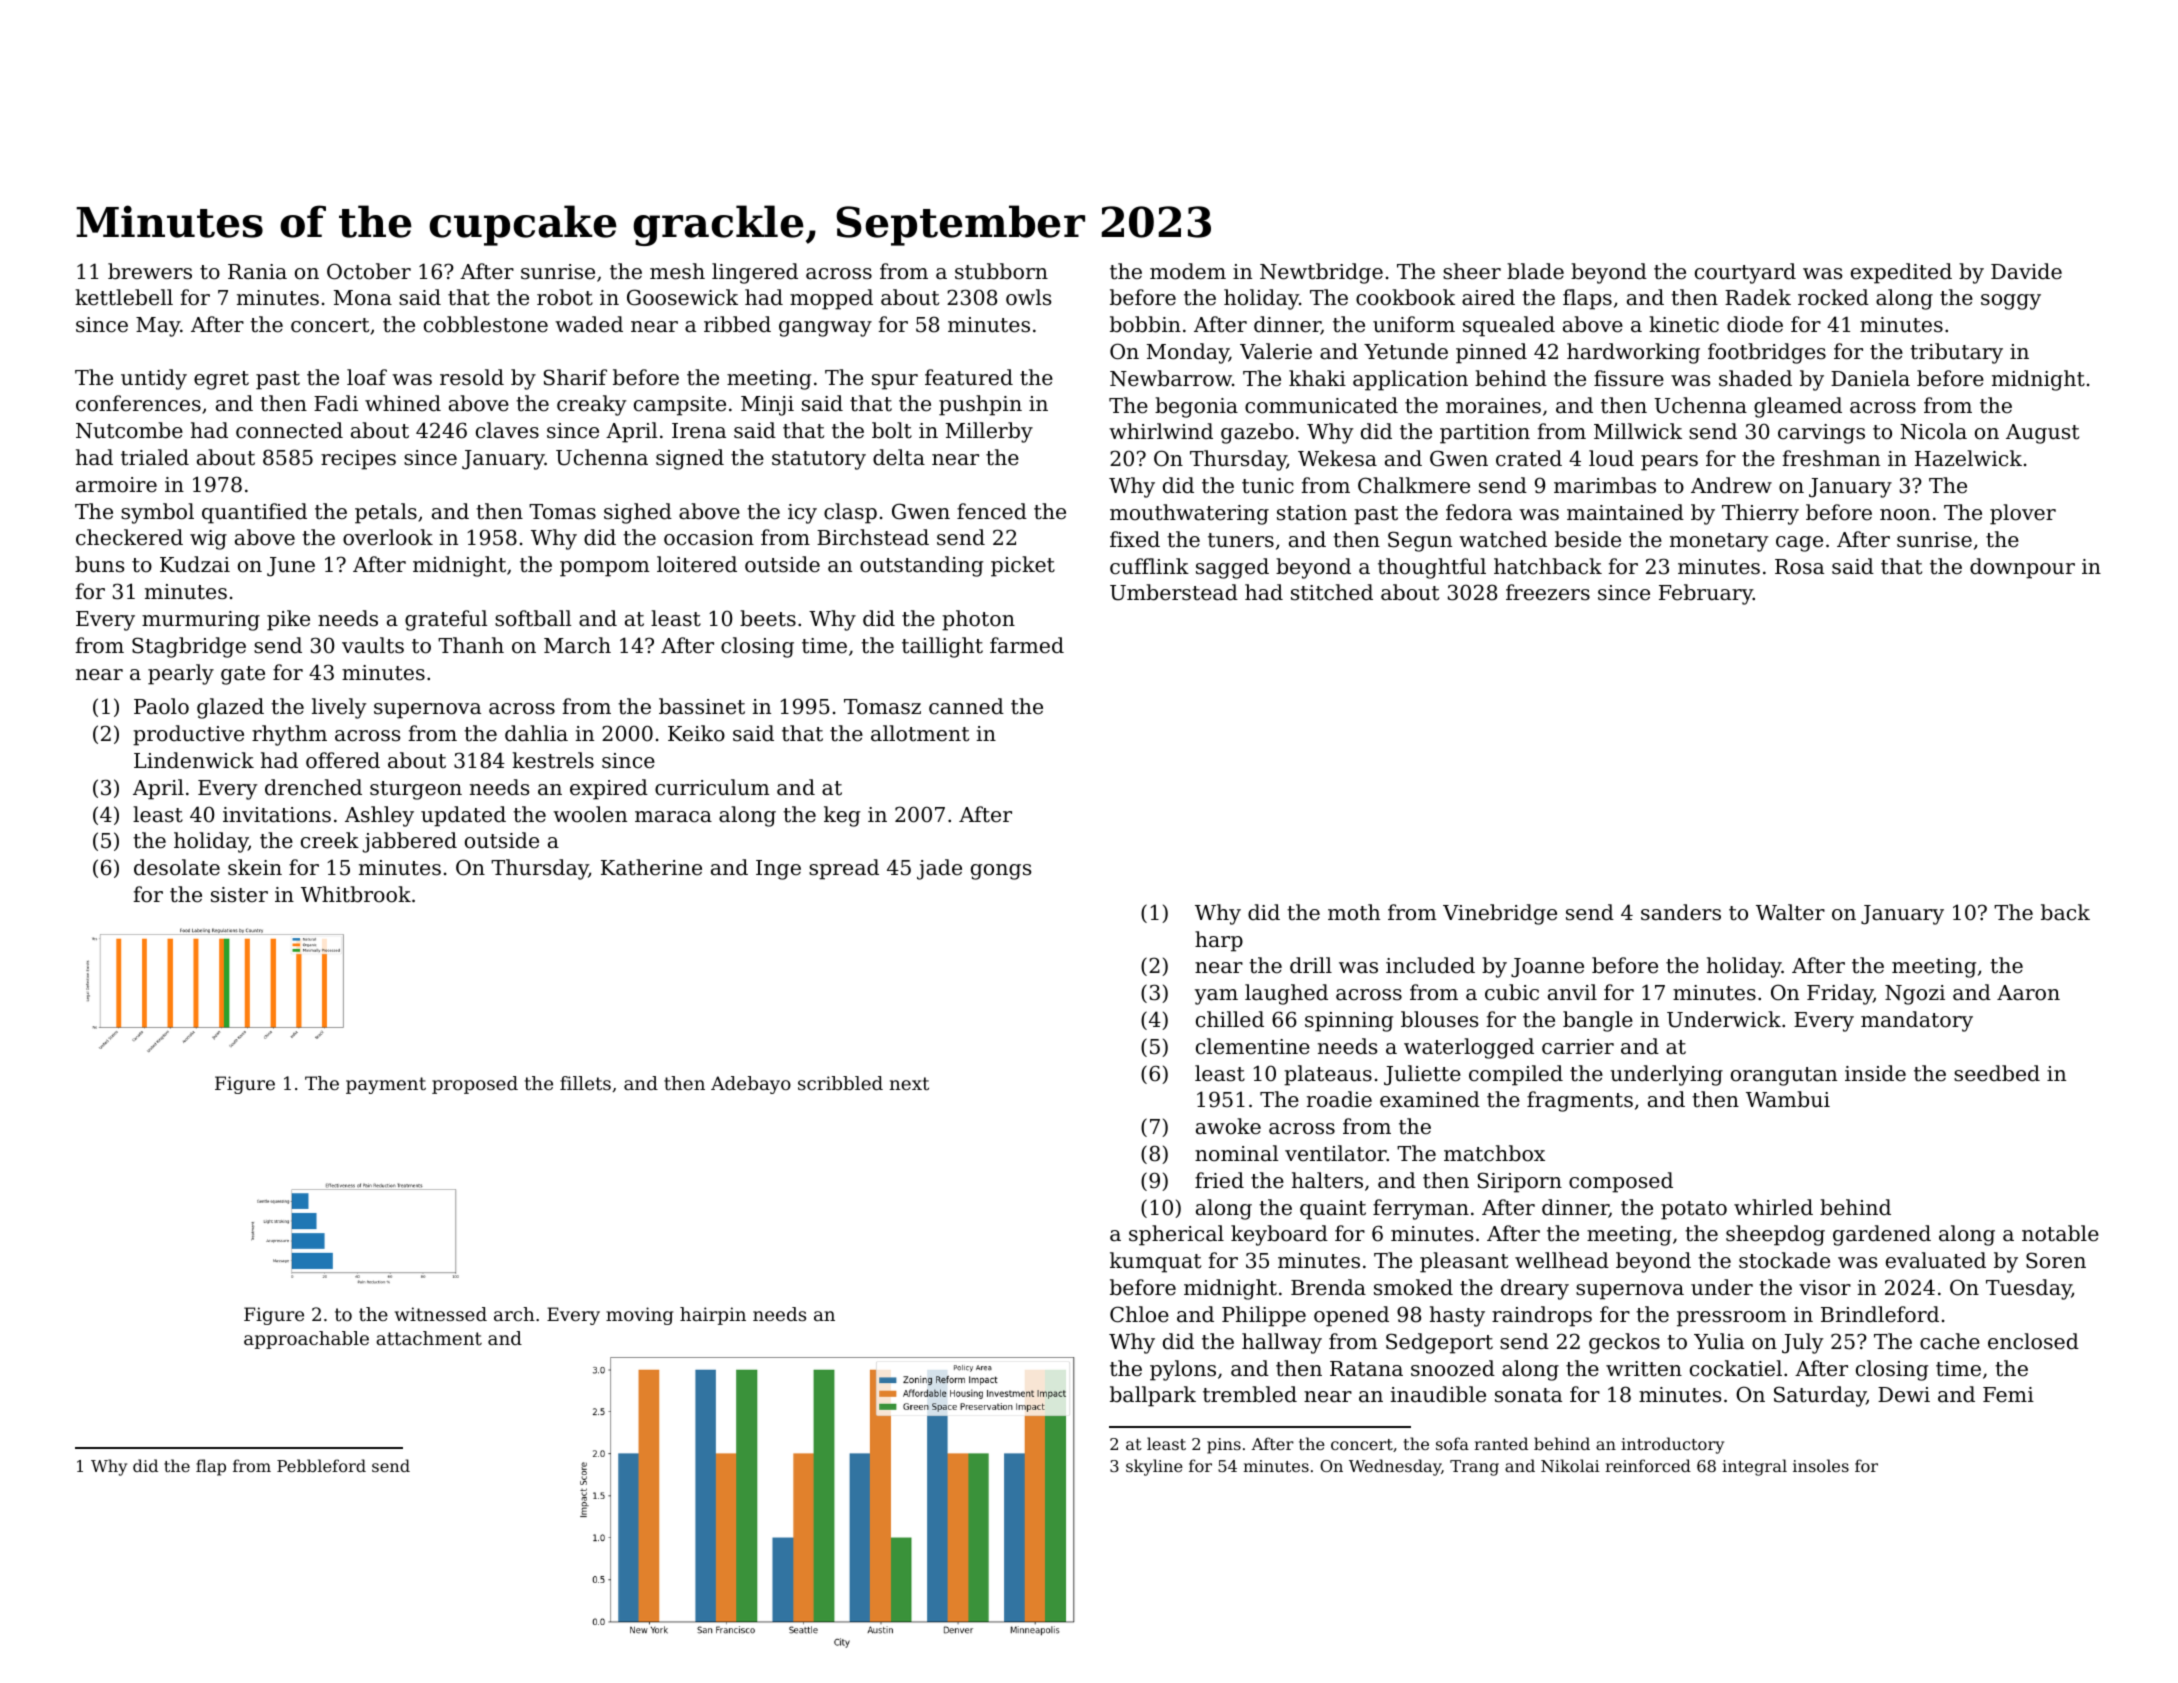  What do you see at coordinates (388, 537) in the screenshot?
I see `overlook` at bounding box center [388, 537].
